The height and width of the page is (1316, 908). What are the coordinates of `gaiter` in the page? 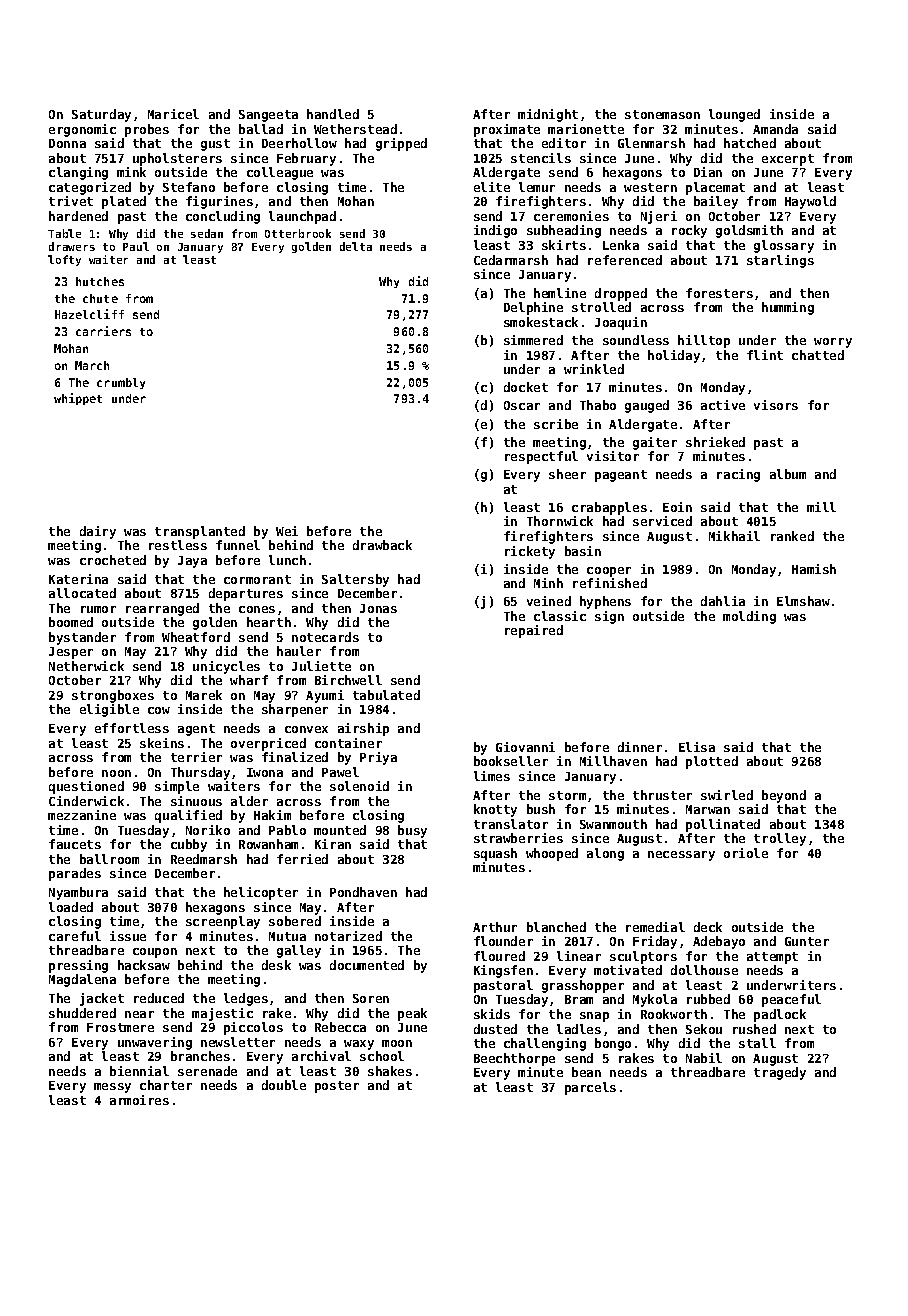 It's located at (655, 443).
